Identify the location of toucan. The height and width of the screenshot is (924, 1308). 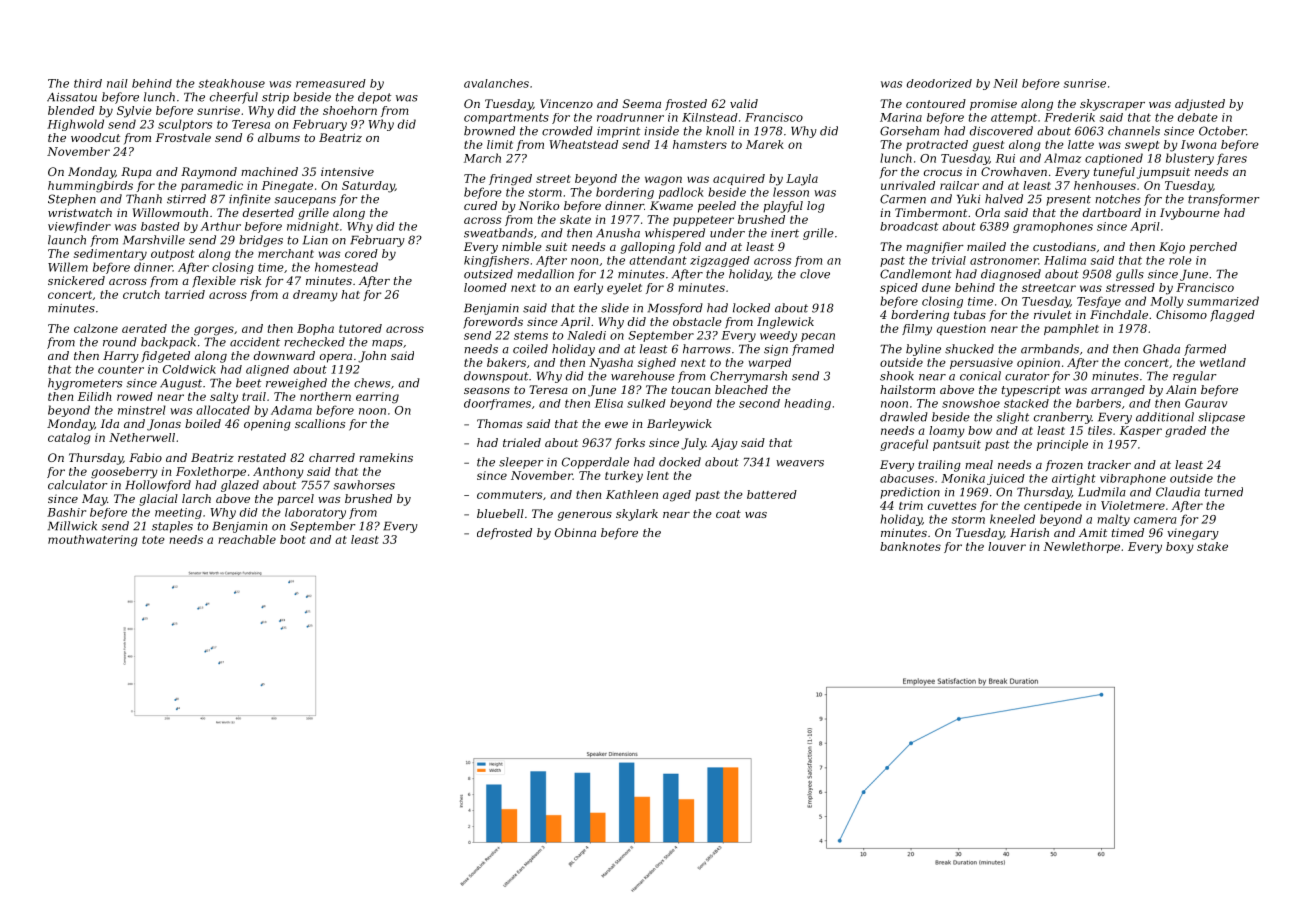
(691, 390).
